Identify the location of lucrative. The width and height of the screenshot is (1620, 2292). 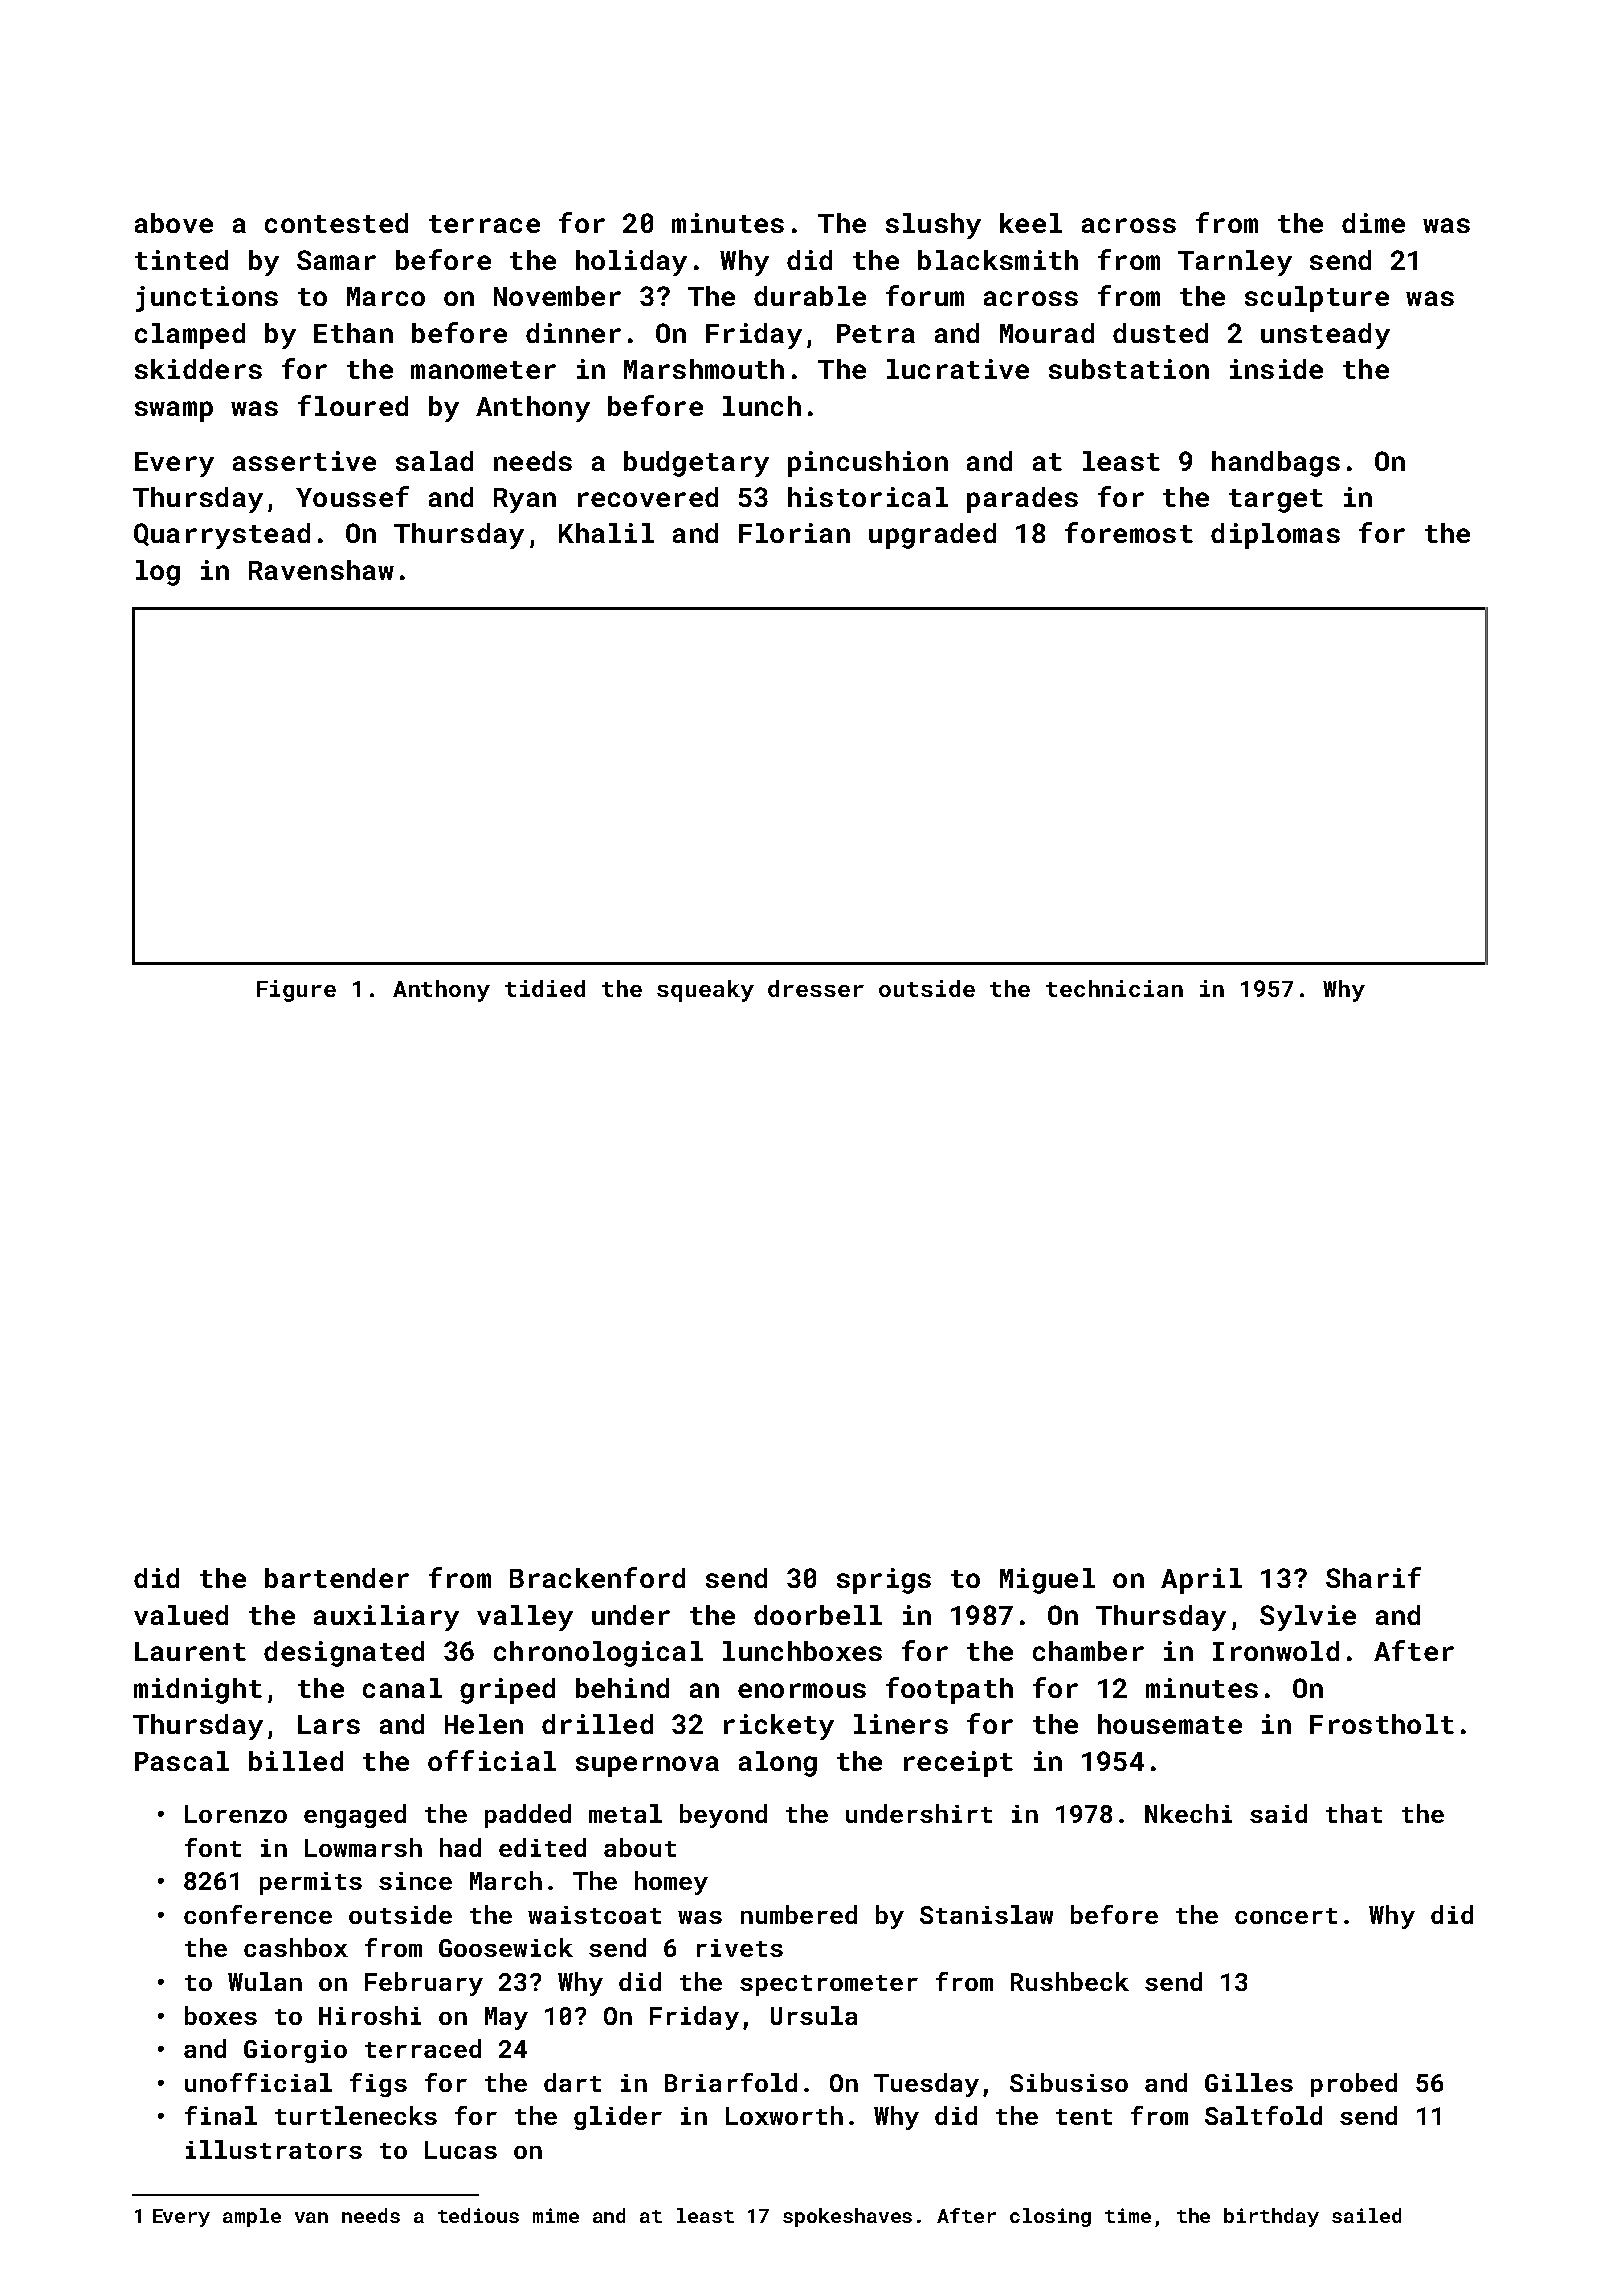
(958, 369).
